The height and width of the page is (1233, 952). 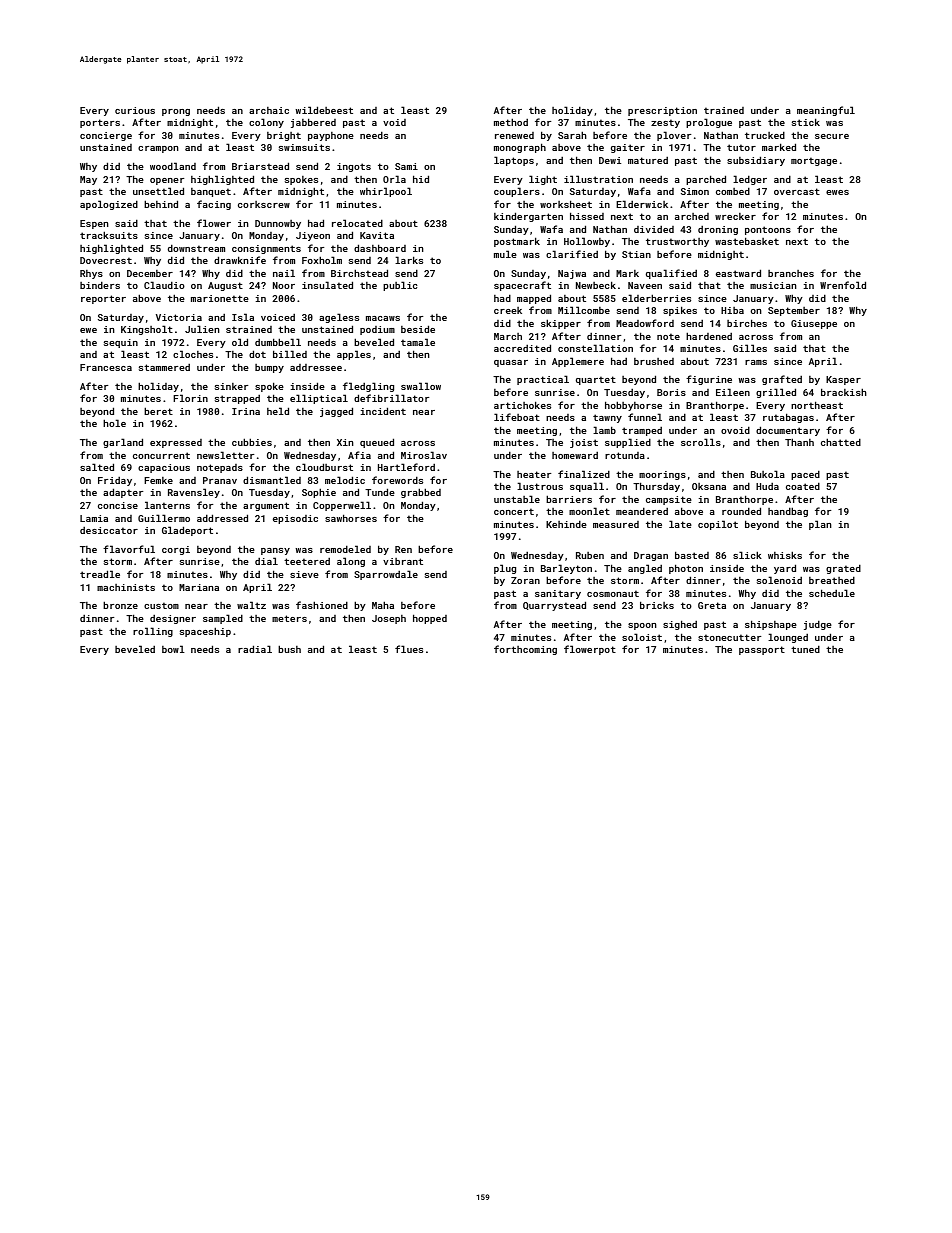 What do you see at coordinates (741, 511) in the page?
I see `rounded` at bounding box center [741, 511].
